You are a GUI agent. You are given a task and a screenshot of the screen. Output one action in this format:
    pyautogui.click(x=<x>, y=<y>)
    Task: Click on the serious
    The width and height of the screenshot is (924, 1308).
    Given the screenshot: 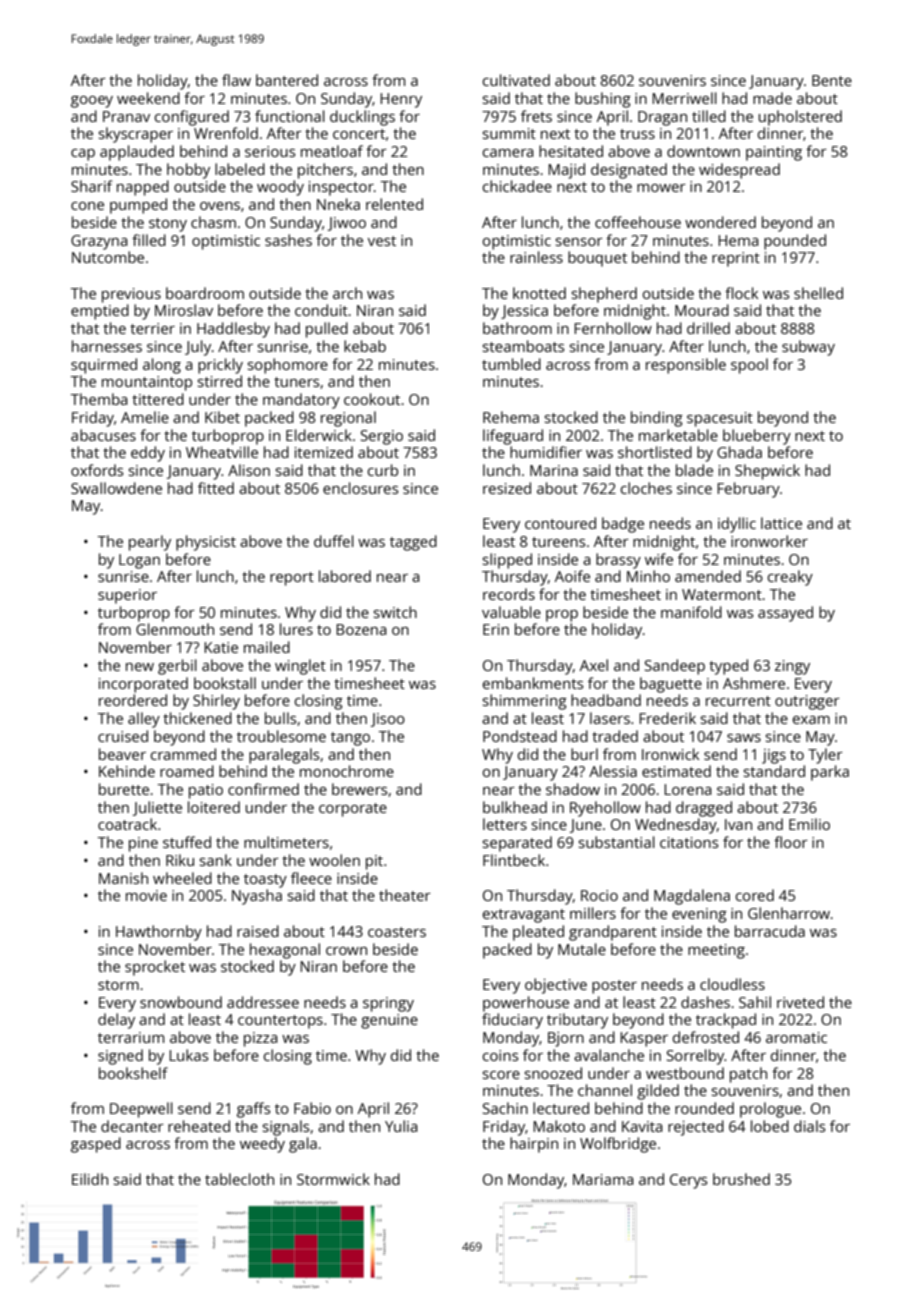 What is the action you would take?
    pyautogui.click(x=270, y=151)
